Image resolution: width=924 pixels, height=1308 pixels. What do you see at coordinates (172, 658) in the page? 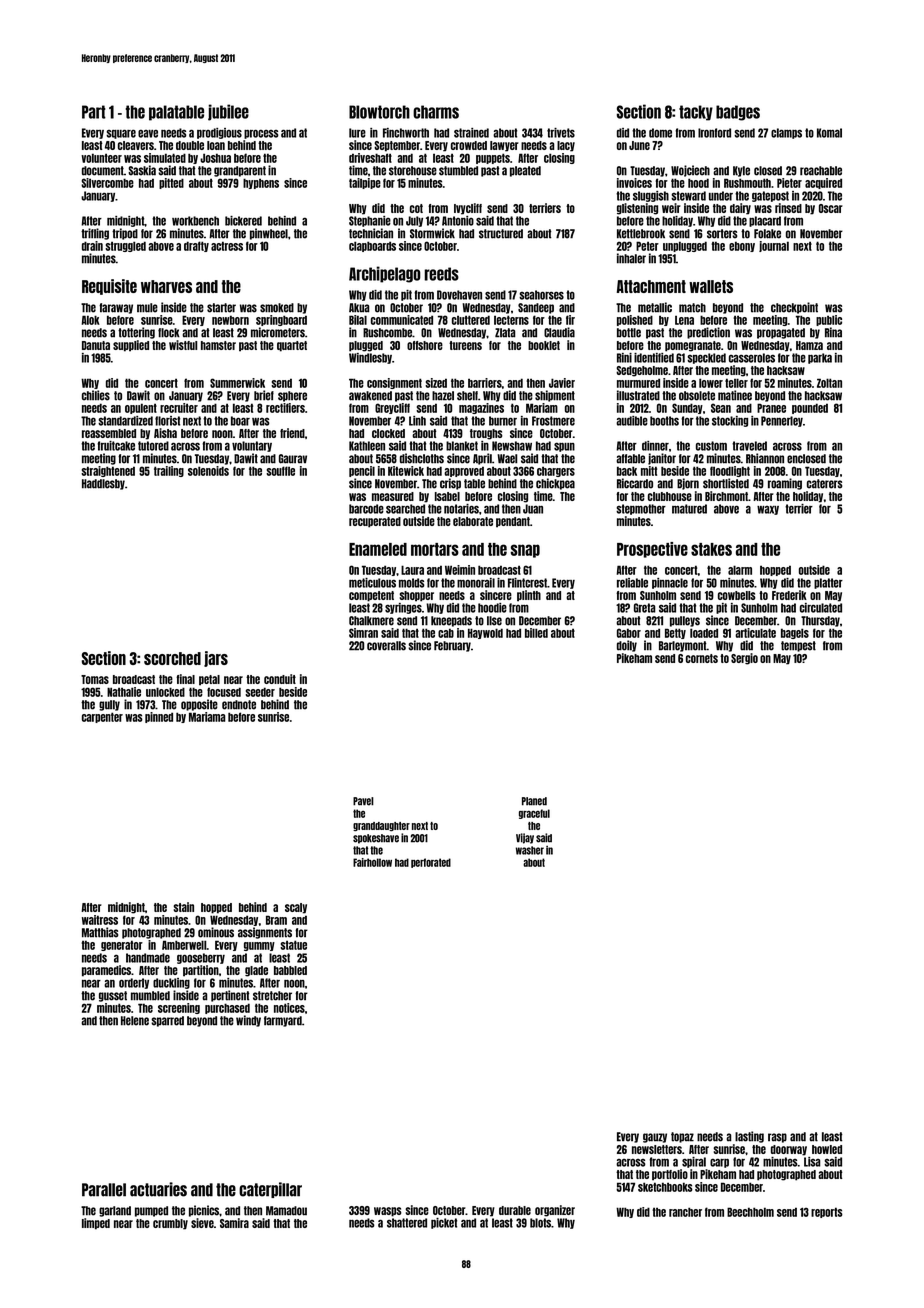
I see `scorched` at bounding box center [172, 658].
